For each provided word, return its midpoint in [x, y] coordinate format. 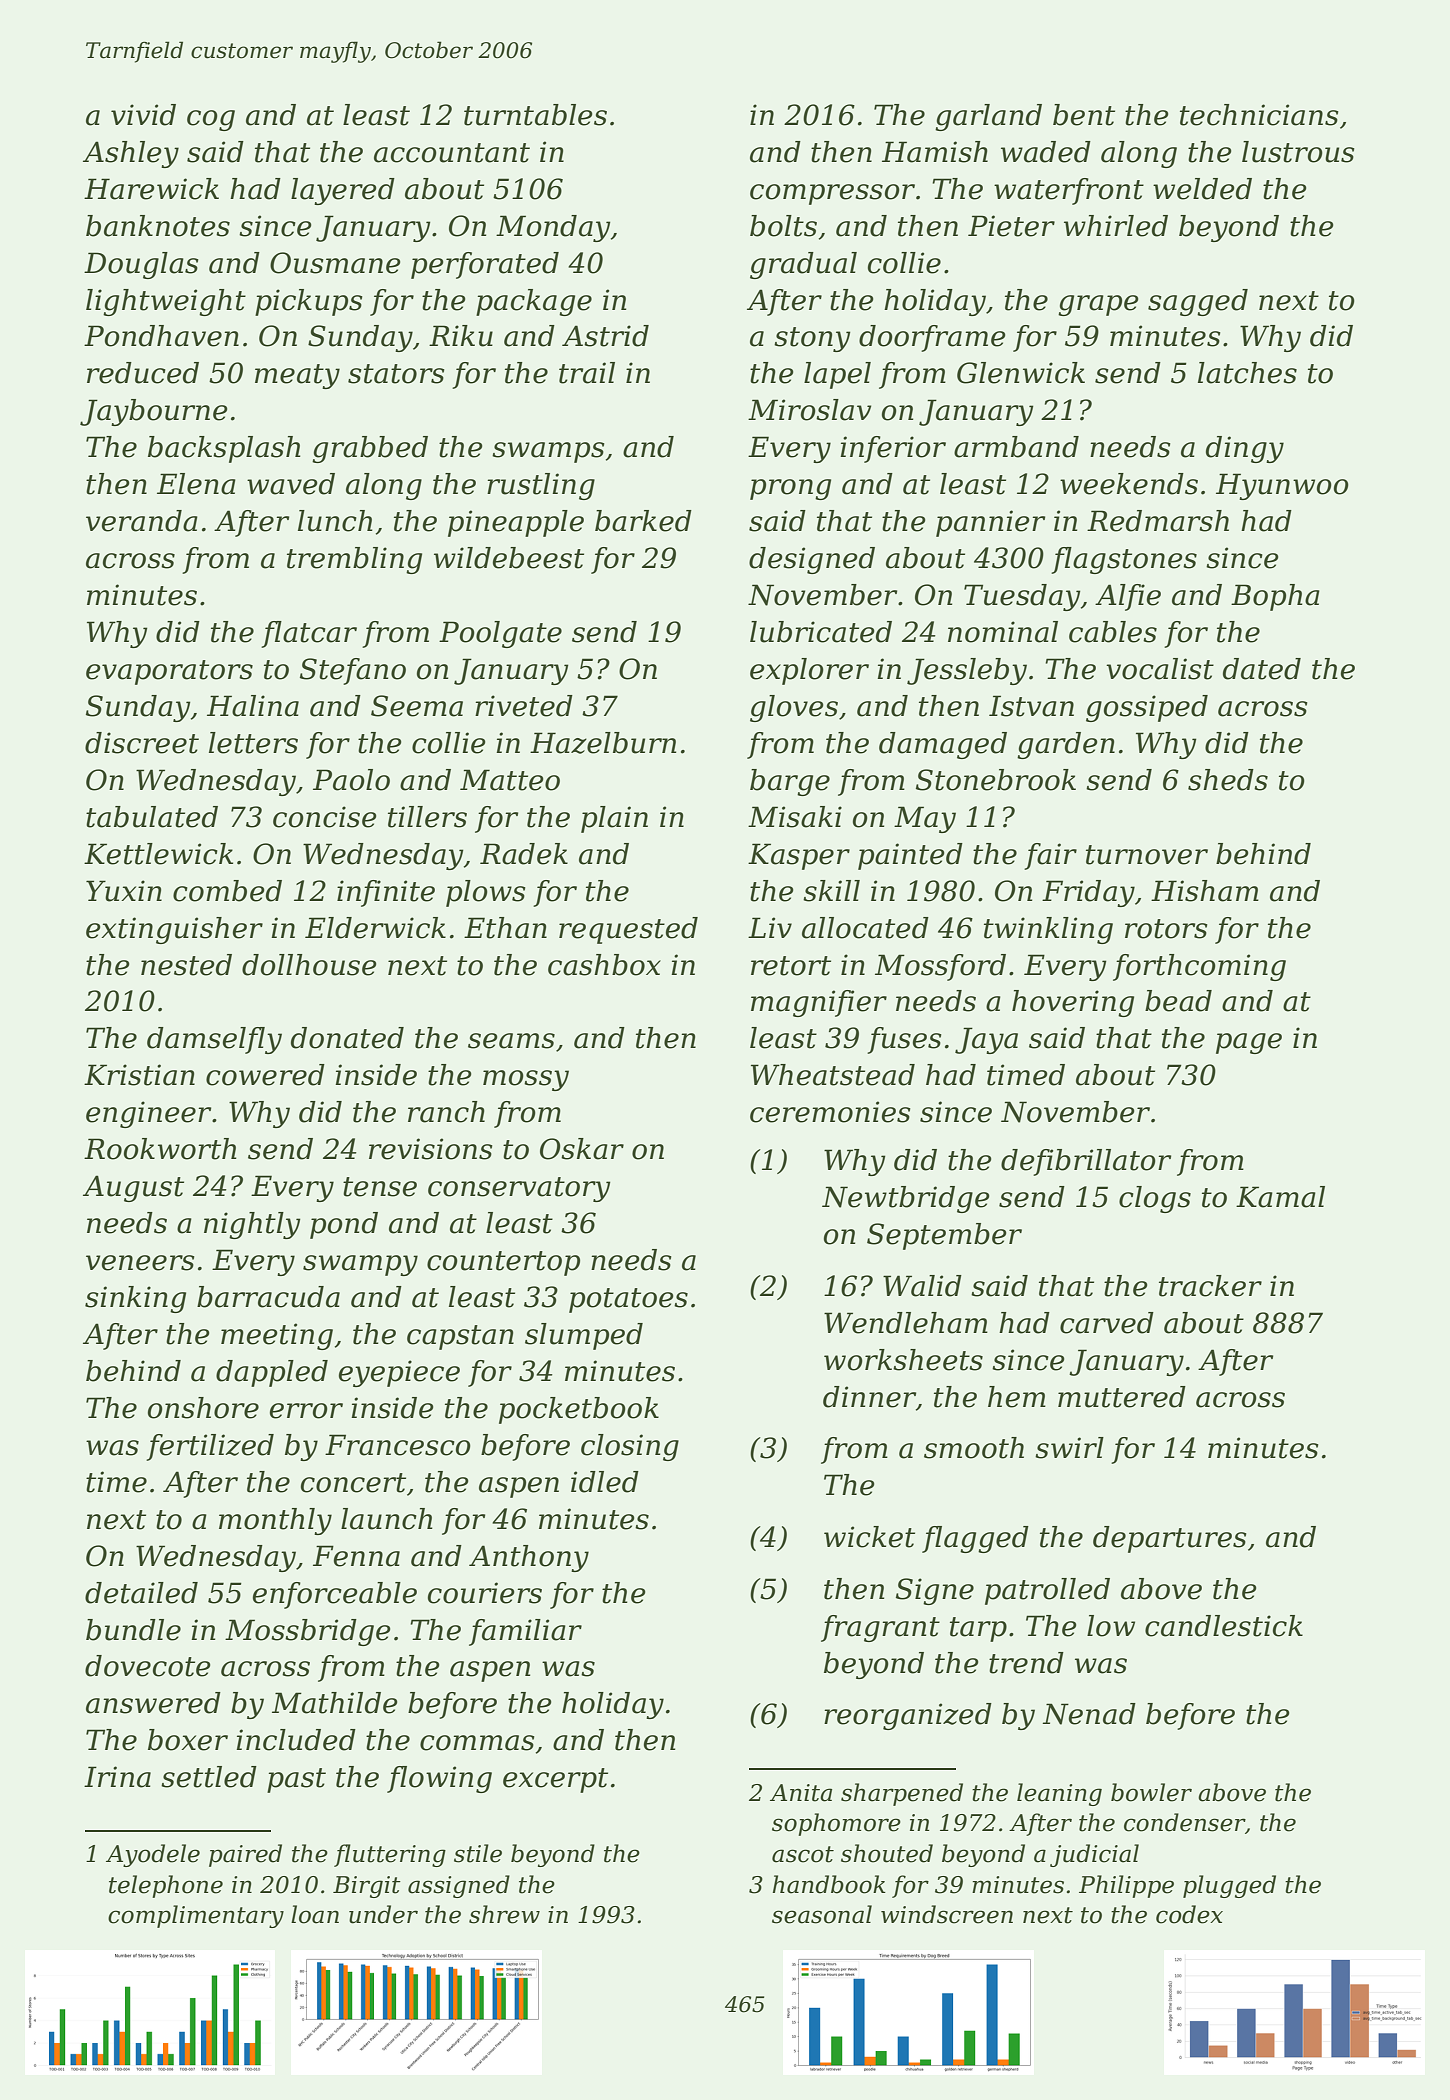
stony [812, 339]
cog [211, 120]
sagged [1198, 302]
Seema [417, 706]
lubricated [821, 632]
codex [1189, 1914]
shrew [504, 1914]
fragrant [880, 1628]
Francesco [398, 1445]
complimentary [196, 1916]
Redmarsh [1158, 521]
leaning [1059, 1794]
